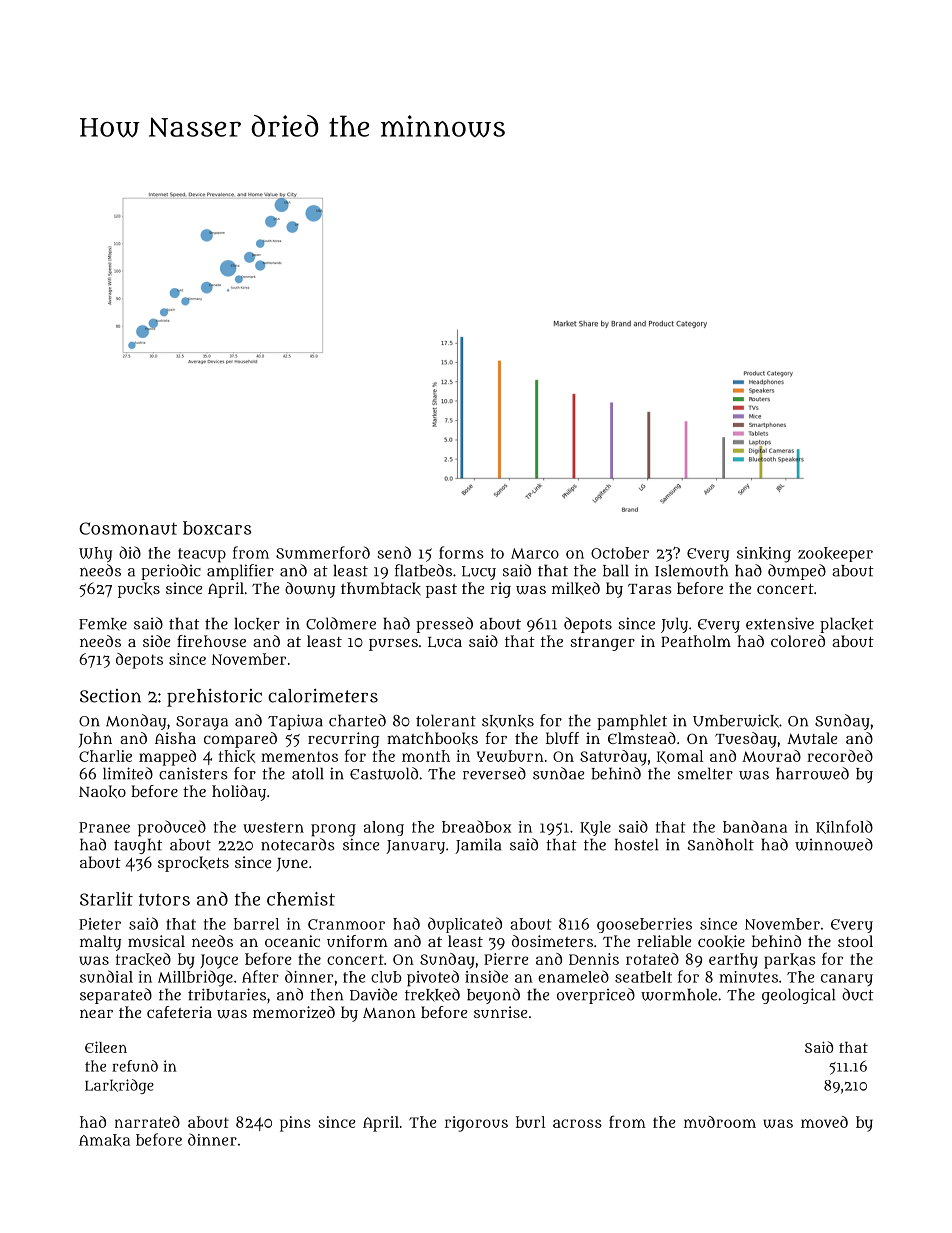  I want to click on moved, so click(824, 1122).
